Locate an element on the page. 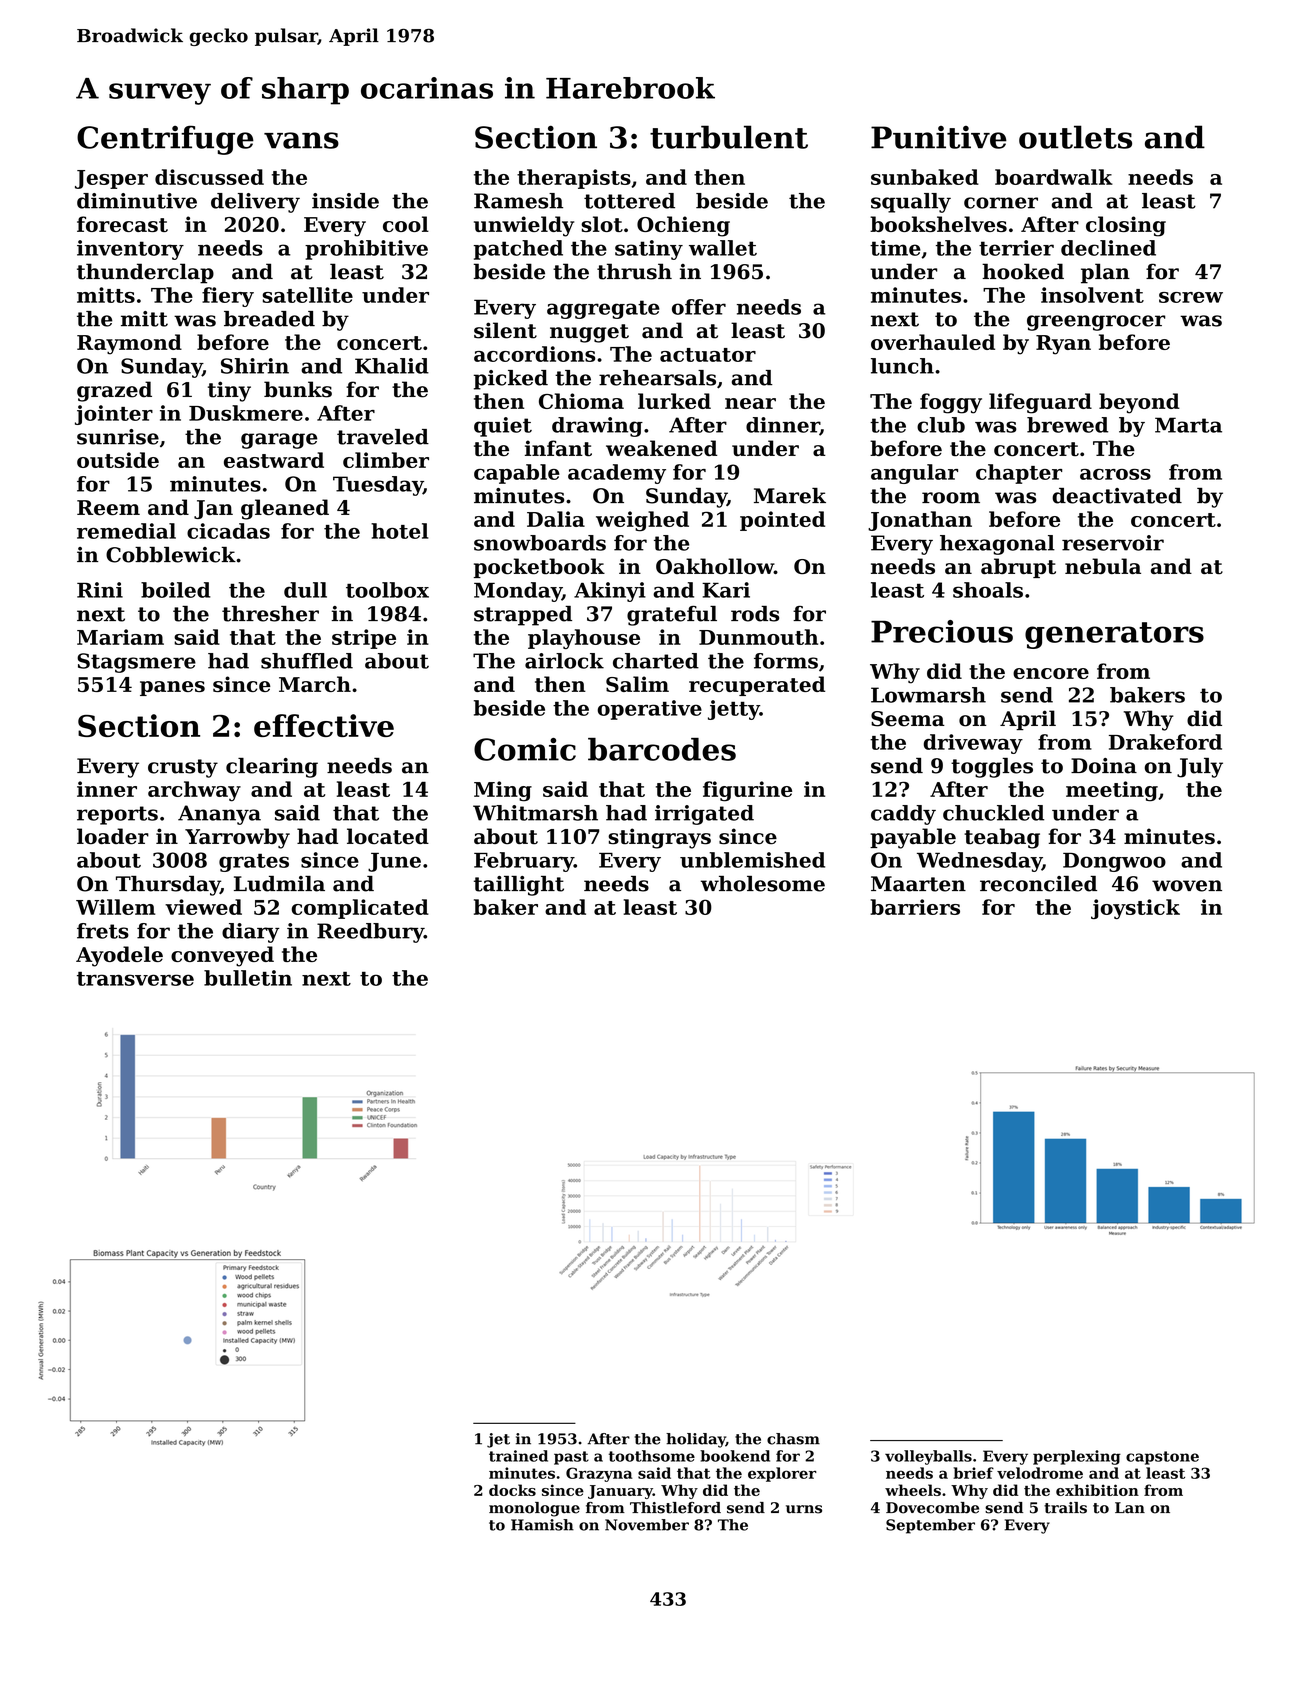  inventory is located at coordinates (130, 250).
